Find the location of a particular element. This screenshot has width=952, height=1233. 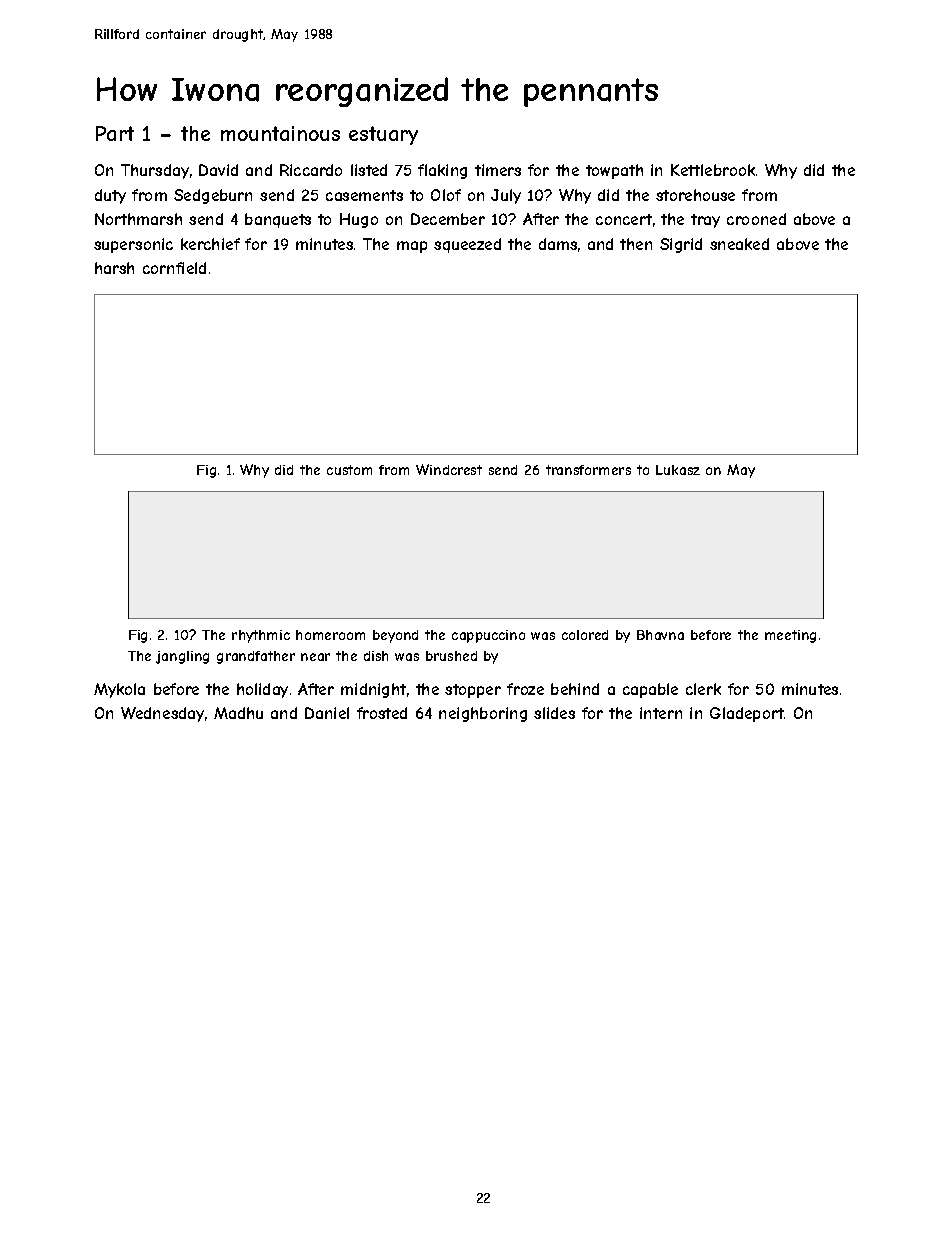

sneaked is located at coordinates (739, 244).
